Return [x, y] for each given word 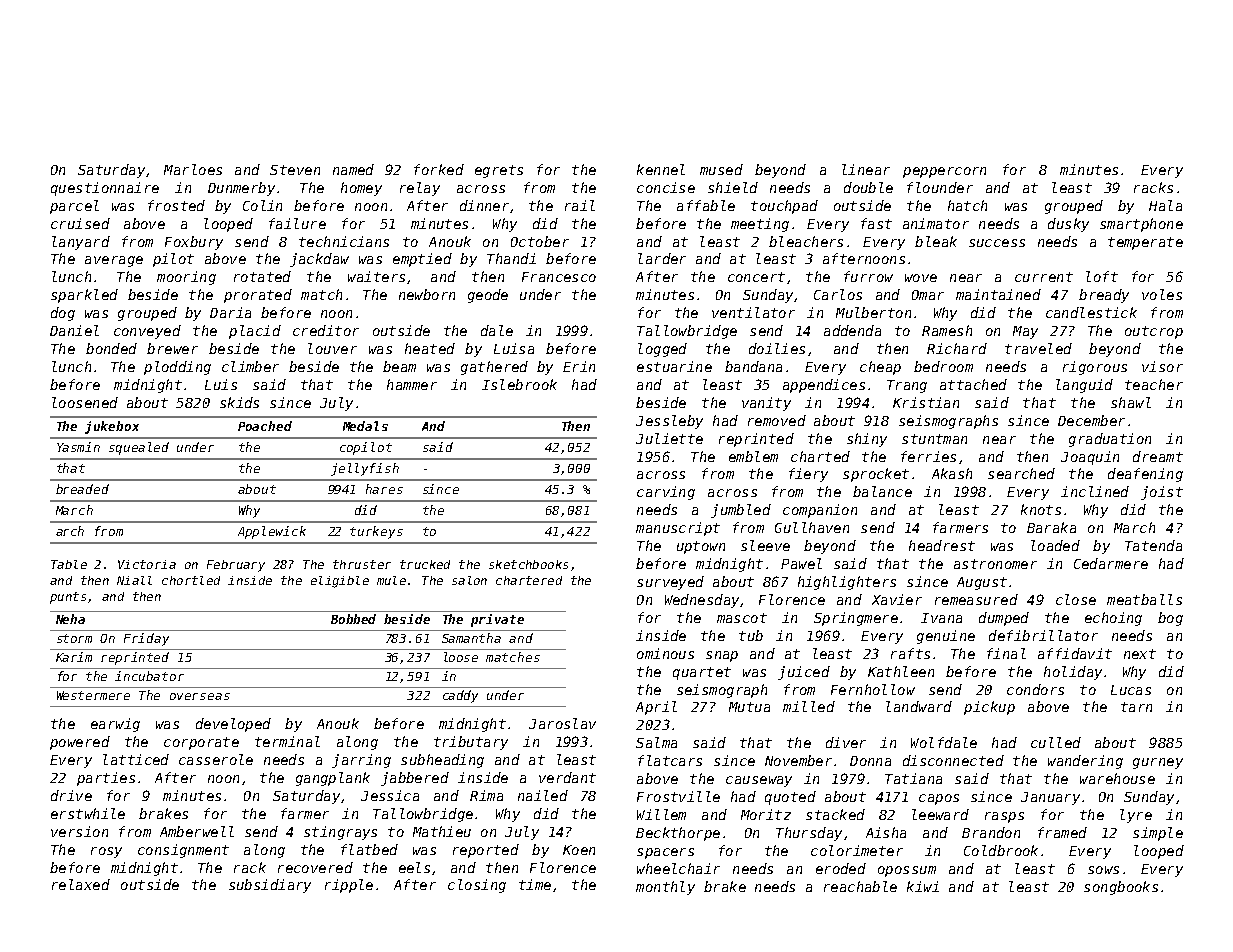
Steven [295, 170]
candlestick [1091, 312]
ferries [928, 456]
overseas [200, 696]
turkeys [376, 532]
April [656, 708]
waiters [376, 276]
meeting [760, 225]
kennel [661, 169]
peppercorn [944, 172]
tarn [1136, 707]
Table [69, 564]
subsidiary [270, 886]
